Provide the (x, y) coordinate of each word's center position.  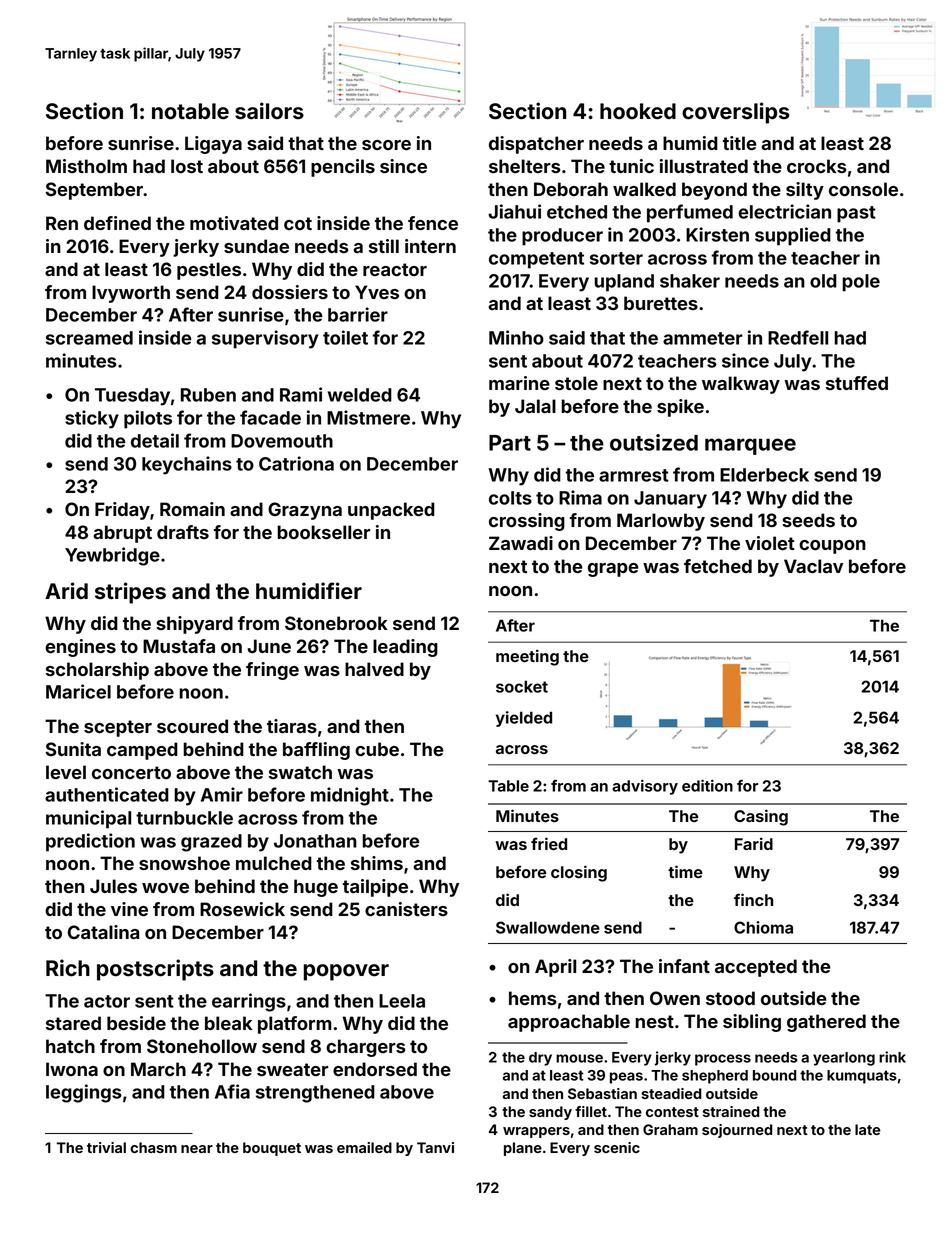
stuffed (857, 383)
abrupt (122, 534)
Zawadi (521, 543)
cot (298, 223)
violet (770, 543)
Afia (232, 1091)
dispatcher (536, 145)
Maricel (78, 691)
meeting (527, 657)
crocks (816, 166)
